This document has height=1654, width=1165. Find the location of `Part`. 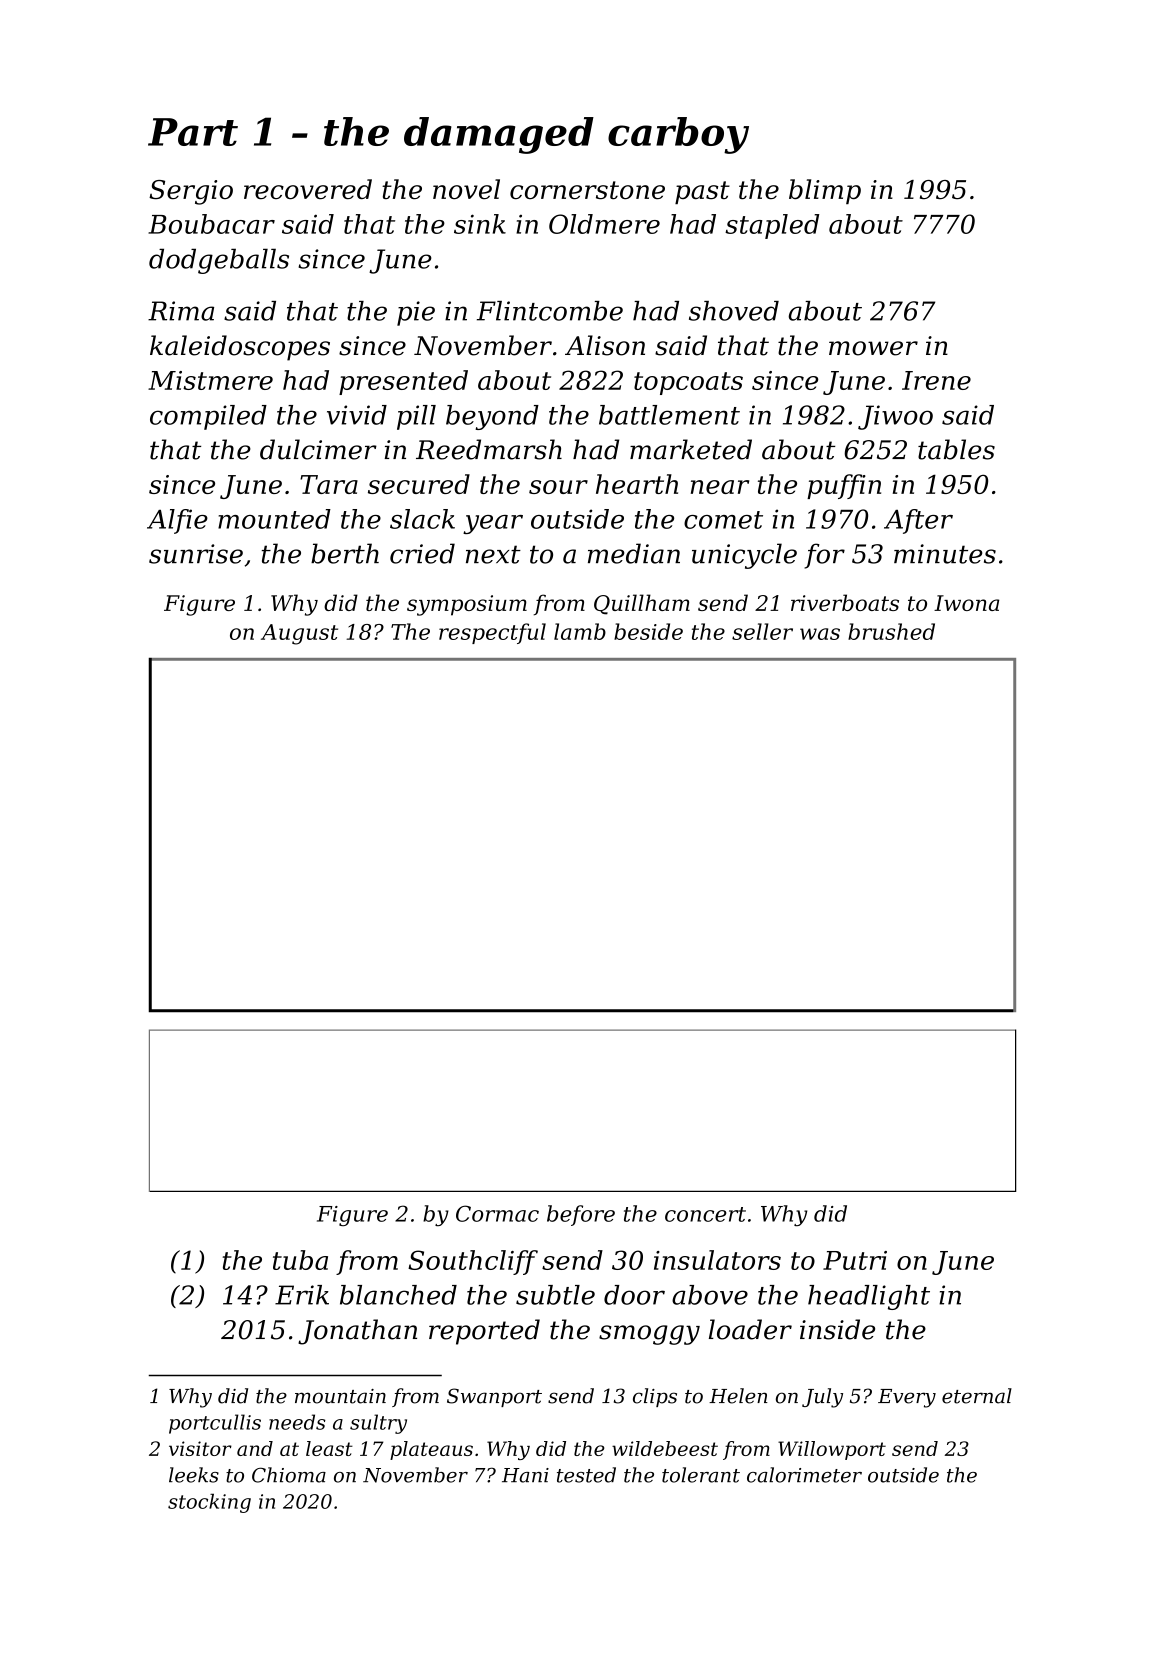

Part is located at coordinates (193, 132).
